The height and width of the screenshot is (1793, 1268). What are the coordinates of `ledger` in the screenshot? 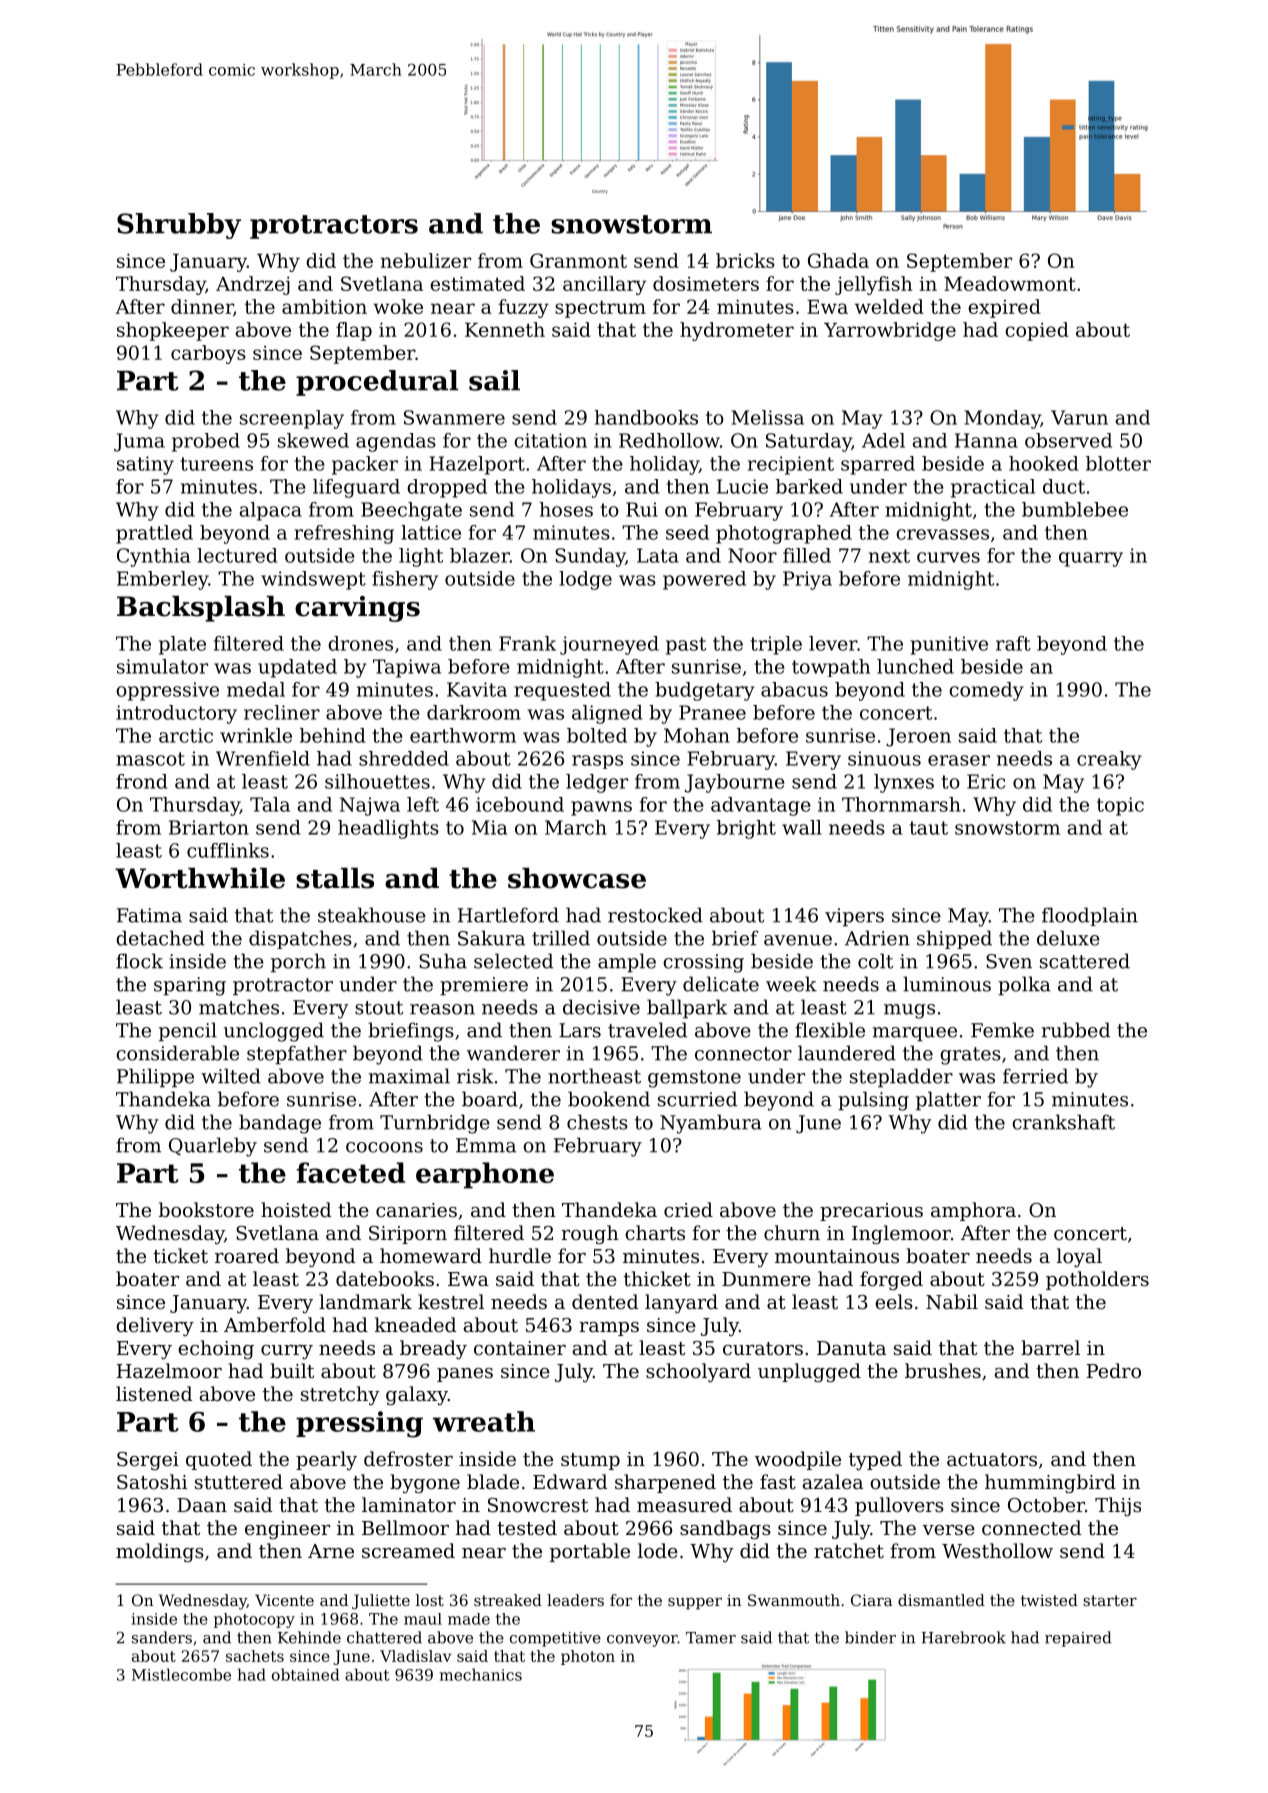 It's located at (597, 783).
